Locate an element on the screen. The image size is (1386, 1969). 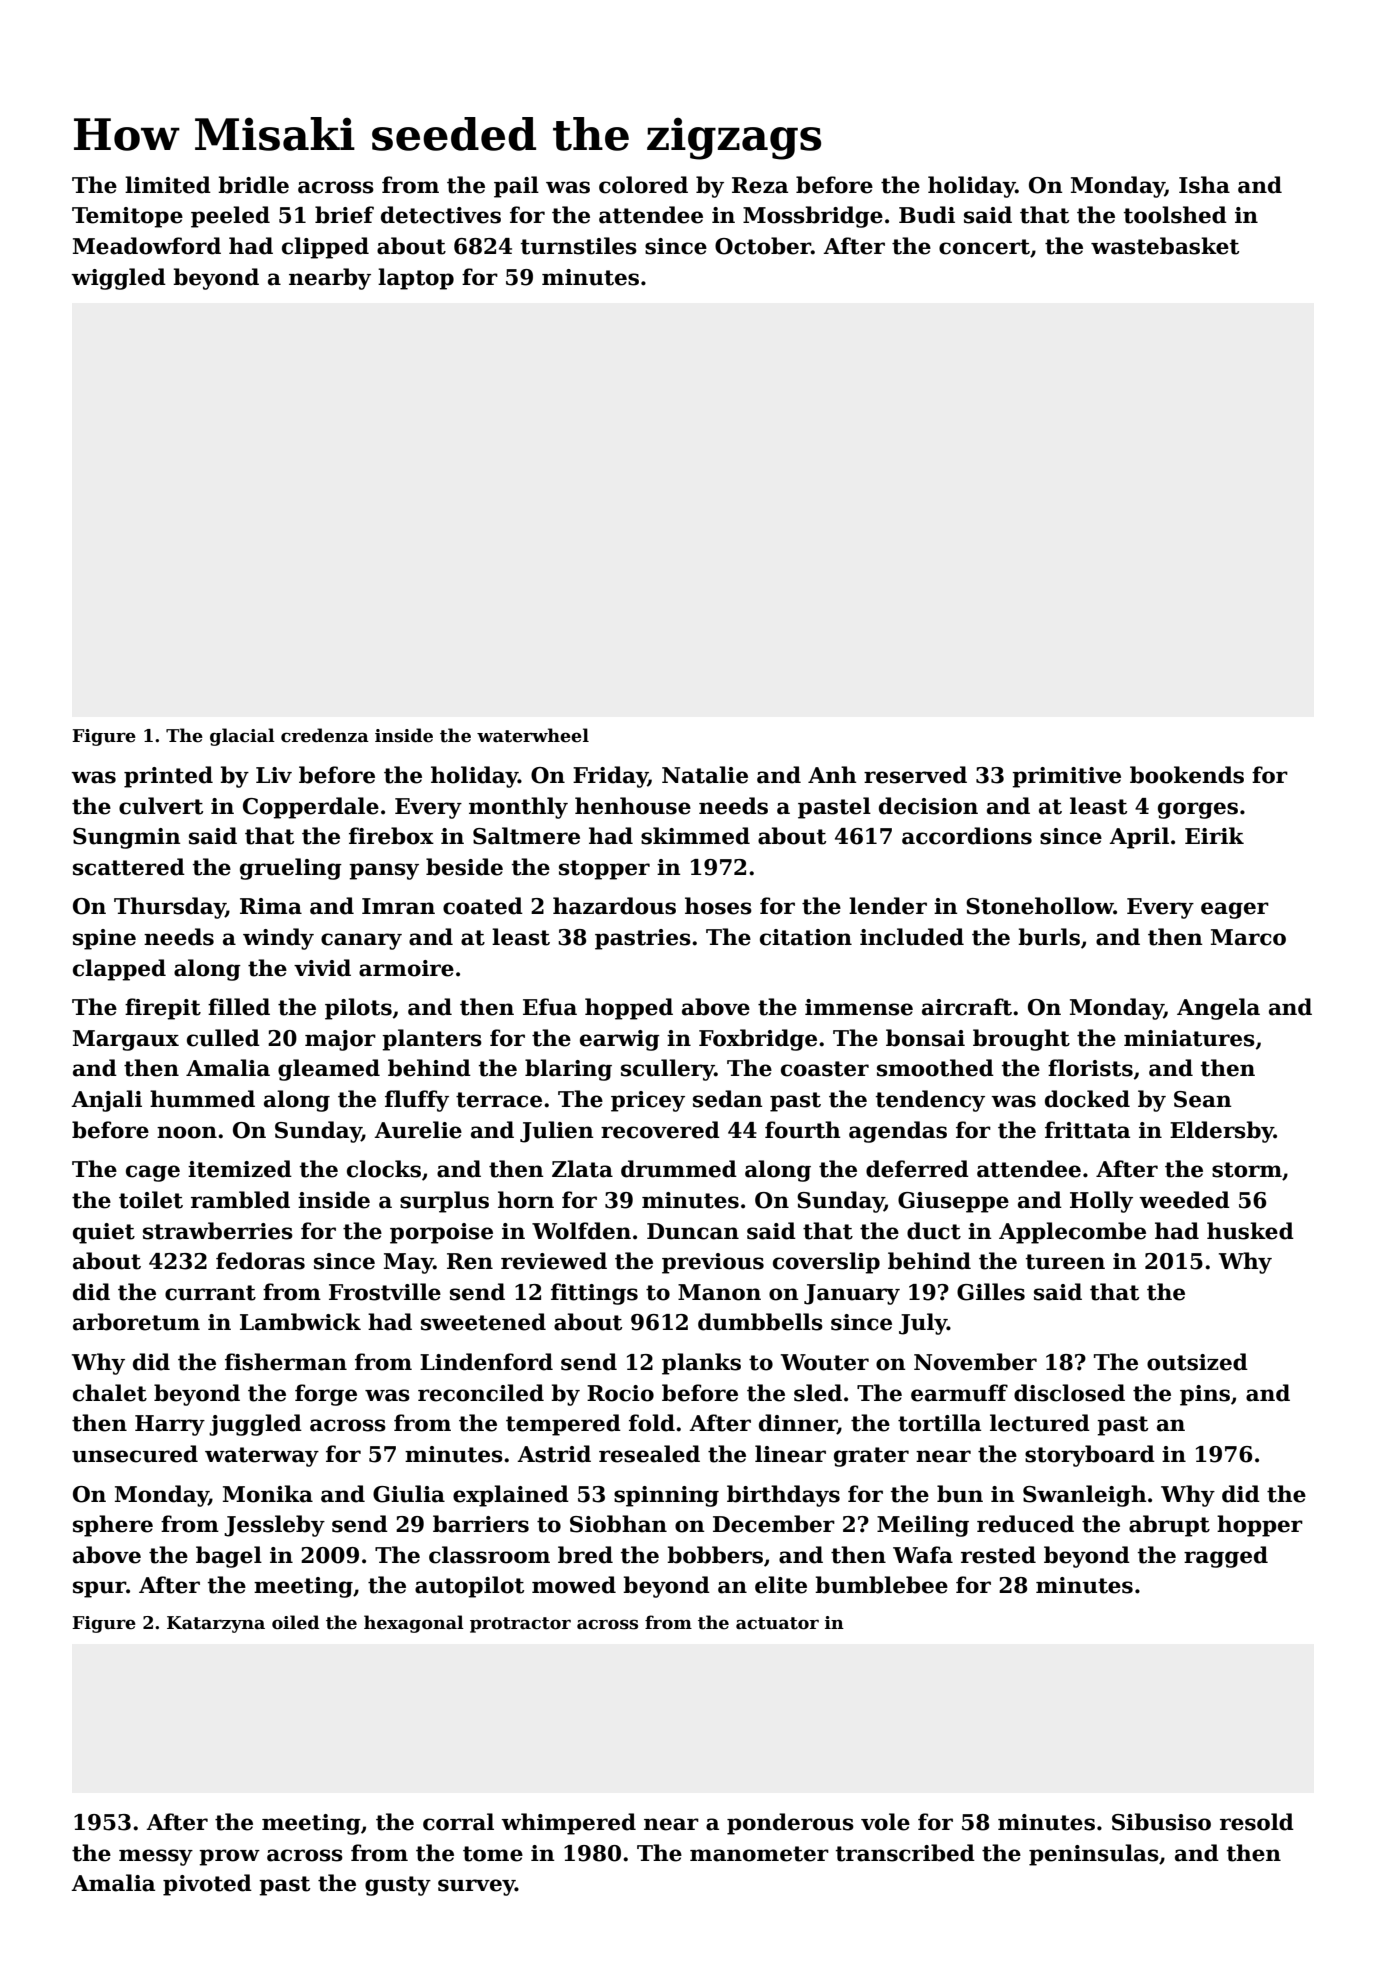
waterwheel is located at coordinates (533, 735).
